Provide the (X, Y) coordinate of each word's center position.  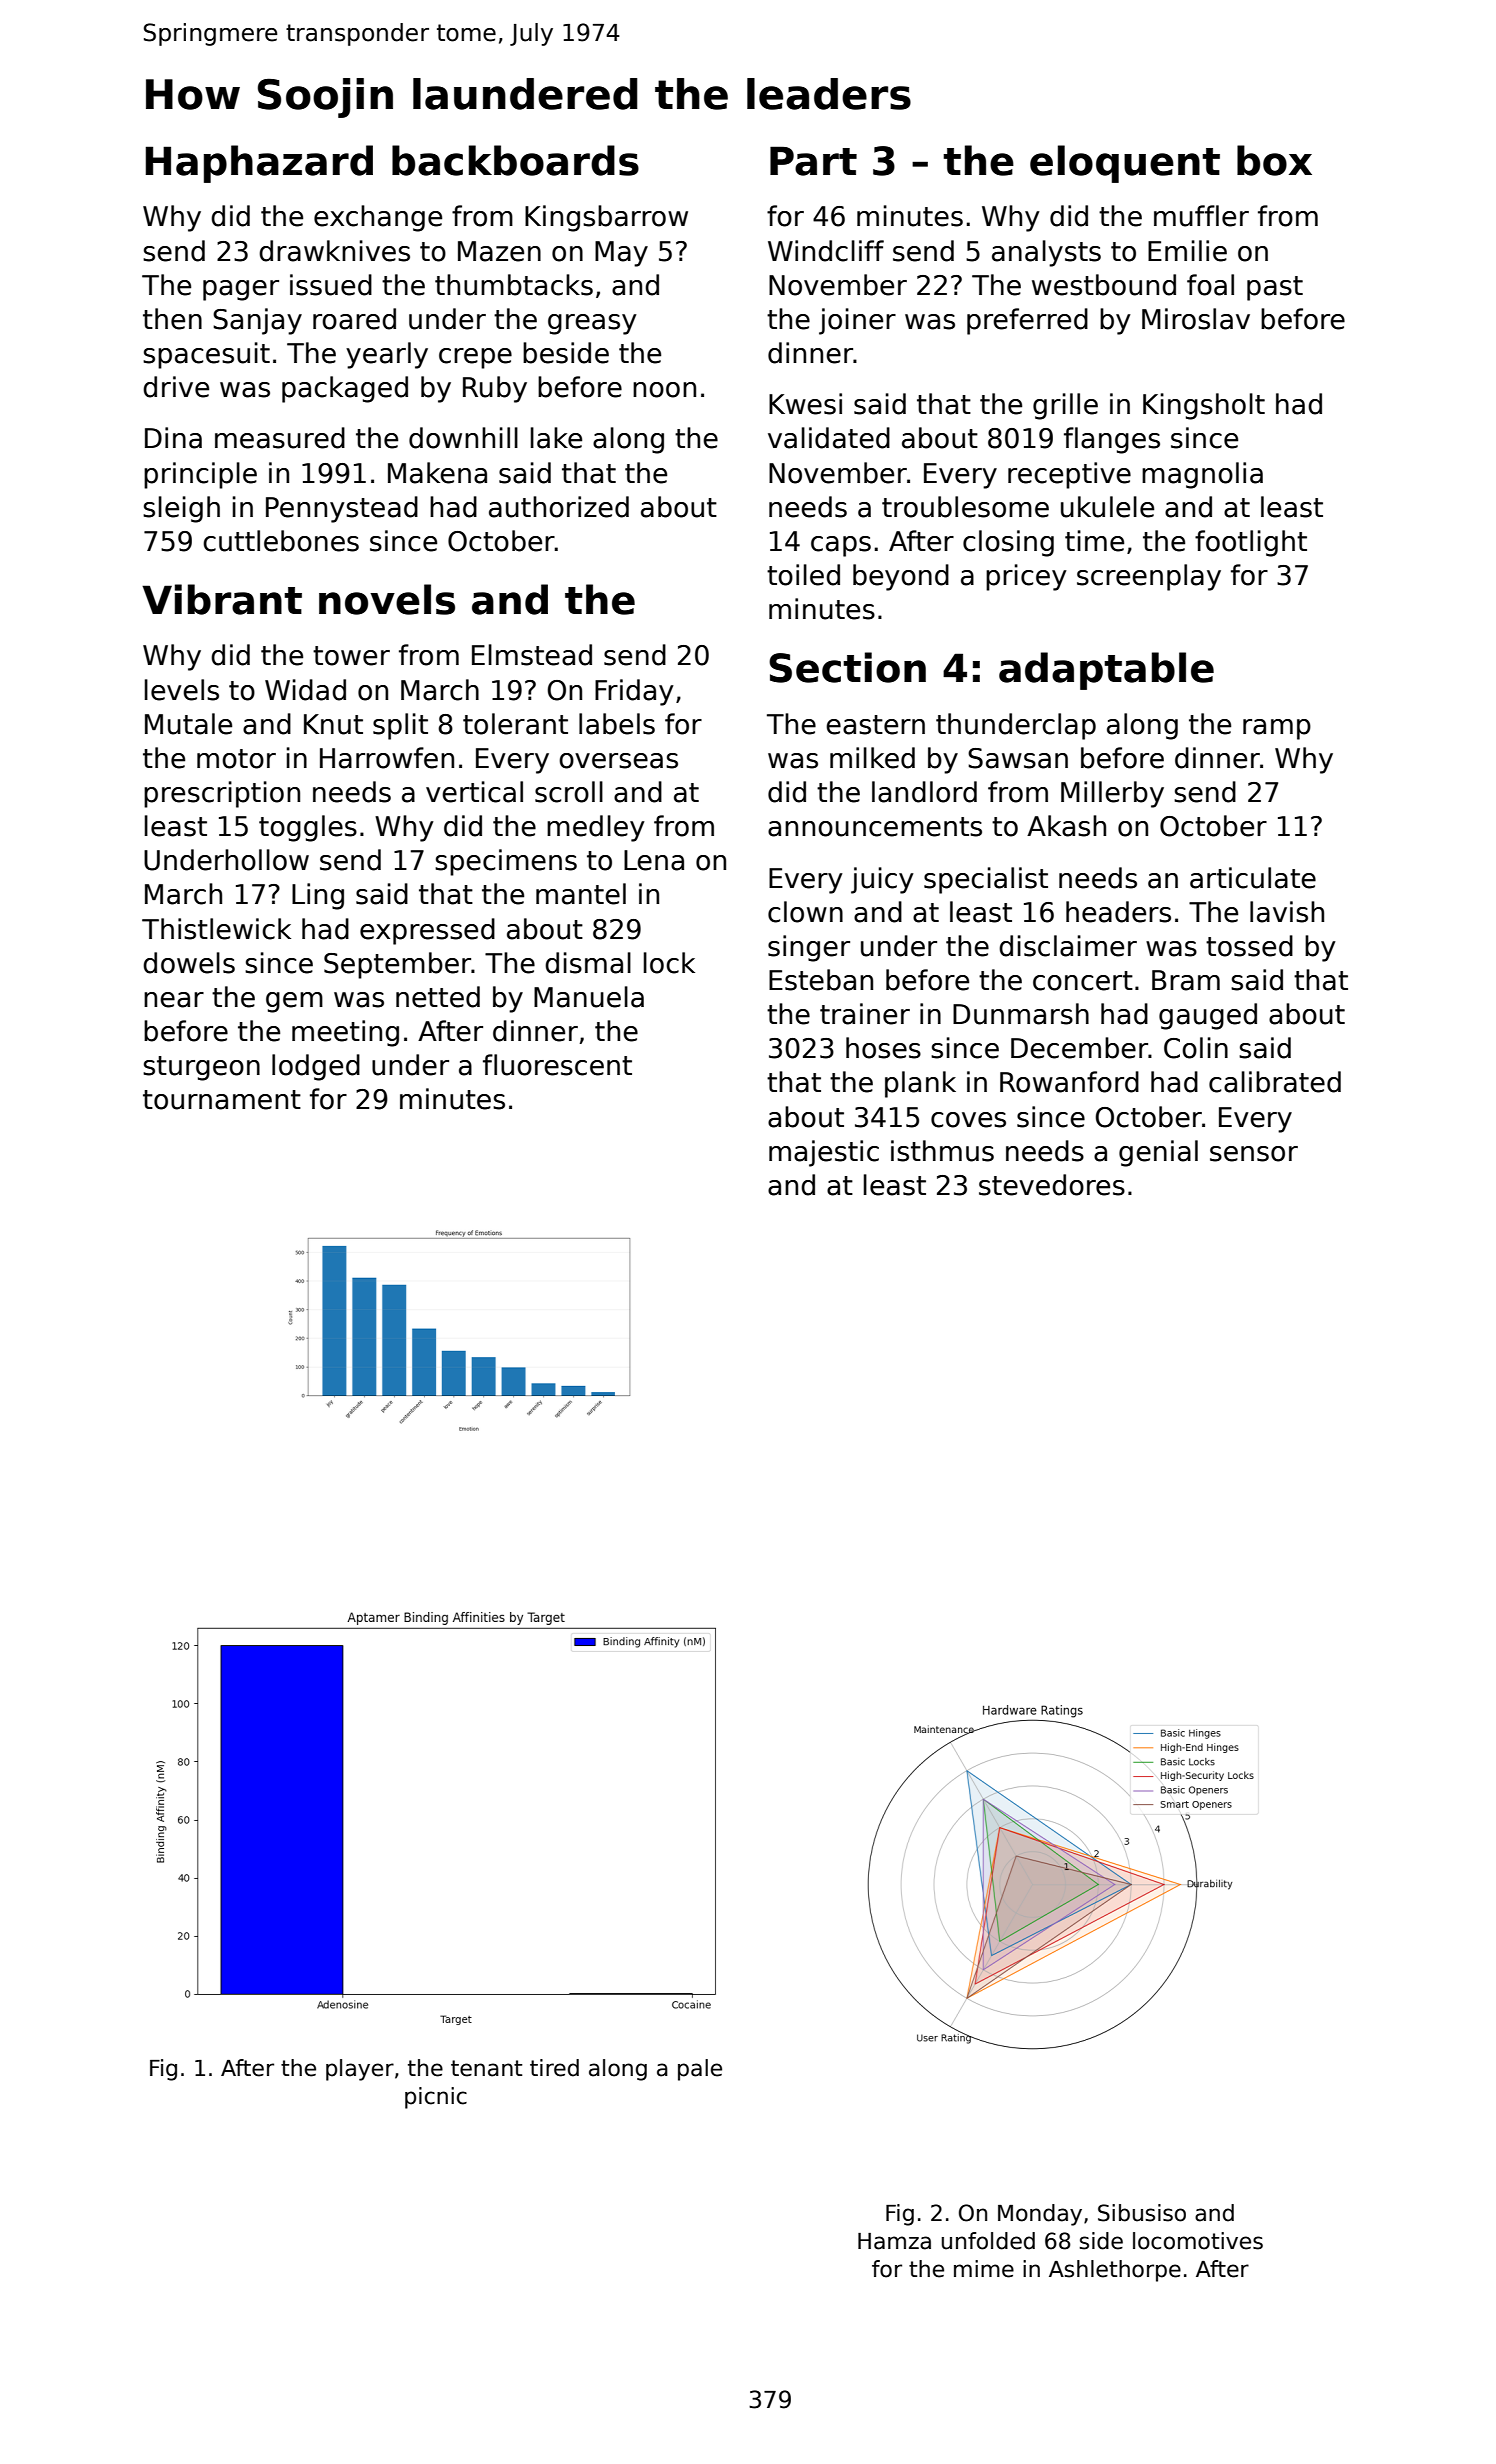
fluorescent (557, 1065)
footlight (1251, 543)
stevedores (1052, 1185)
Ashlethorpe (1115, 2271)
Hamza (894, 2241)
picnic (436, 2098)
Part (813, 161)
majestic (824, 1153)
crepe (475, 358)
